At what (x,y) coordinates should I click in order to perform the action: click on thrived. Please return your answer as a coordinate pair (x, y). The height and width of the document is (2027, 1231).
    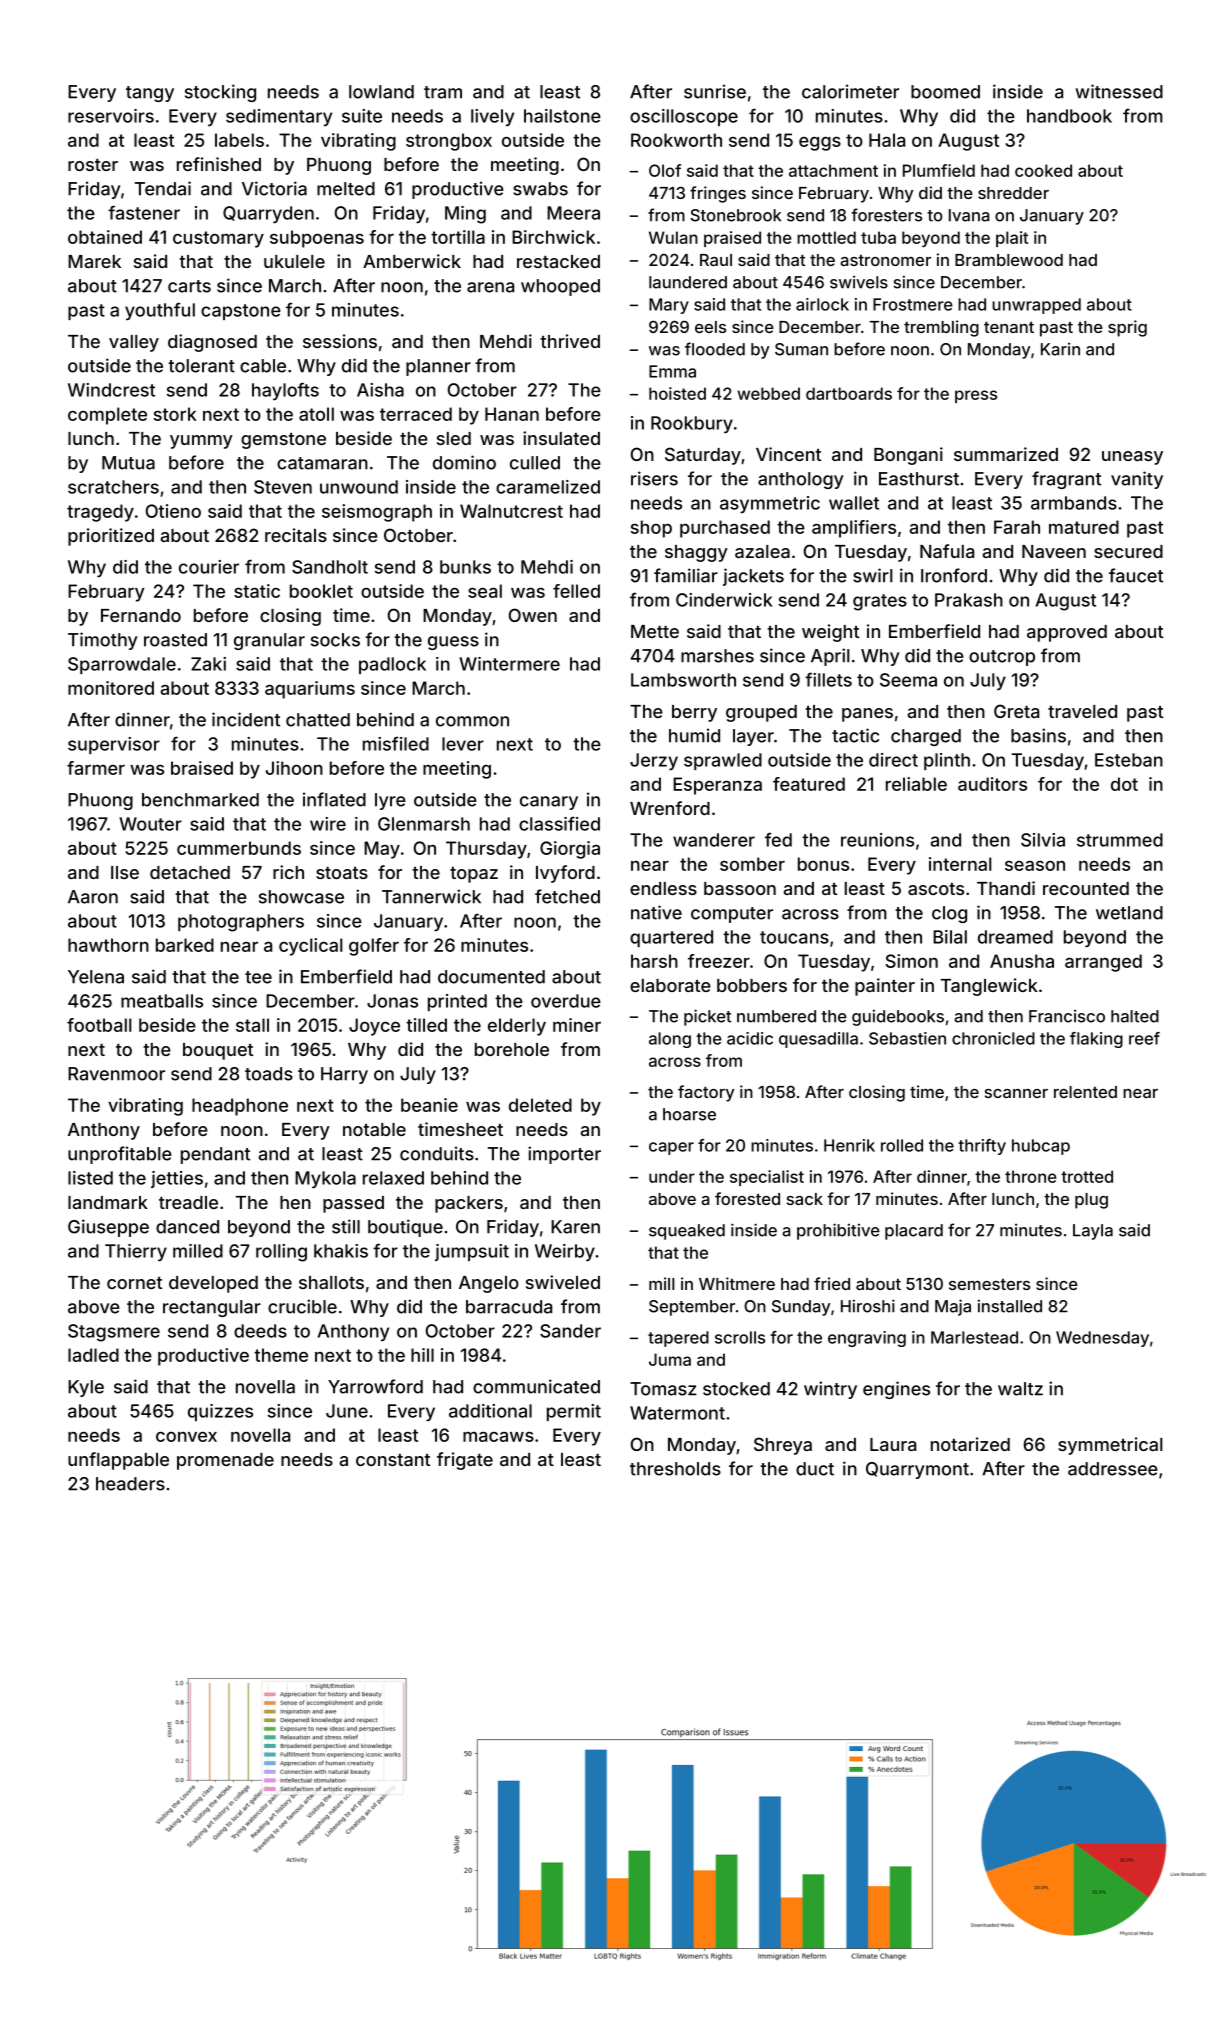
    Looking at the image, I should click on (570, 341).
